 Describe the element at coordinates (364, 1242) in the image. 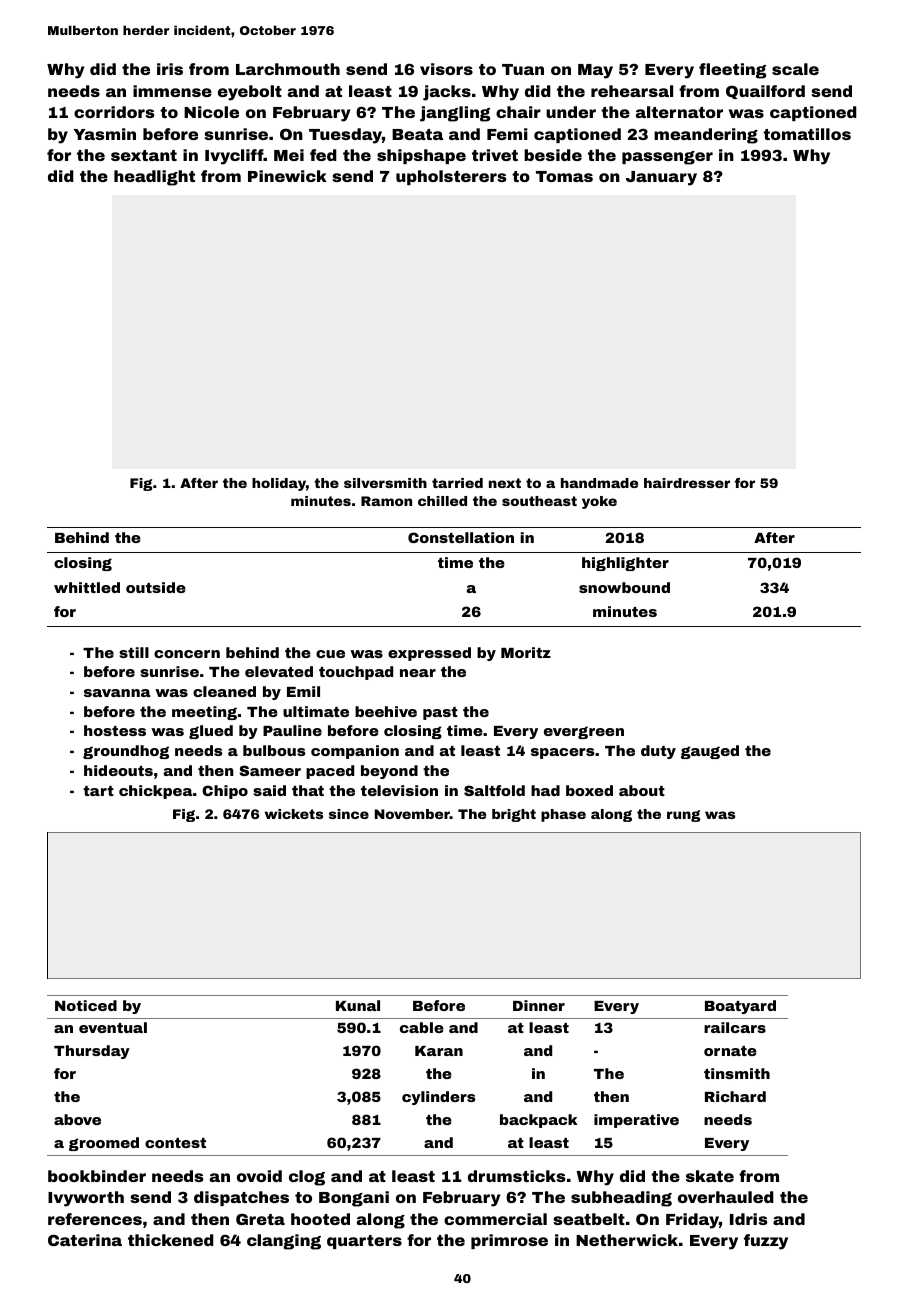

I see `quarters` at that location.
